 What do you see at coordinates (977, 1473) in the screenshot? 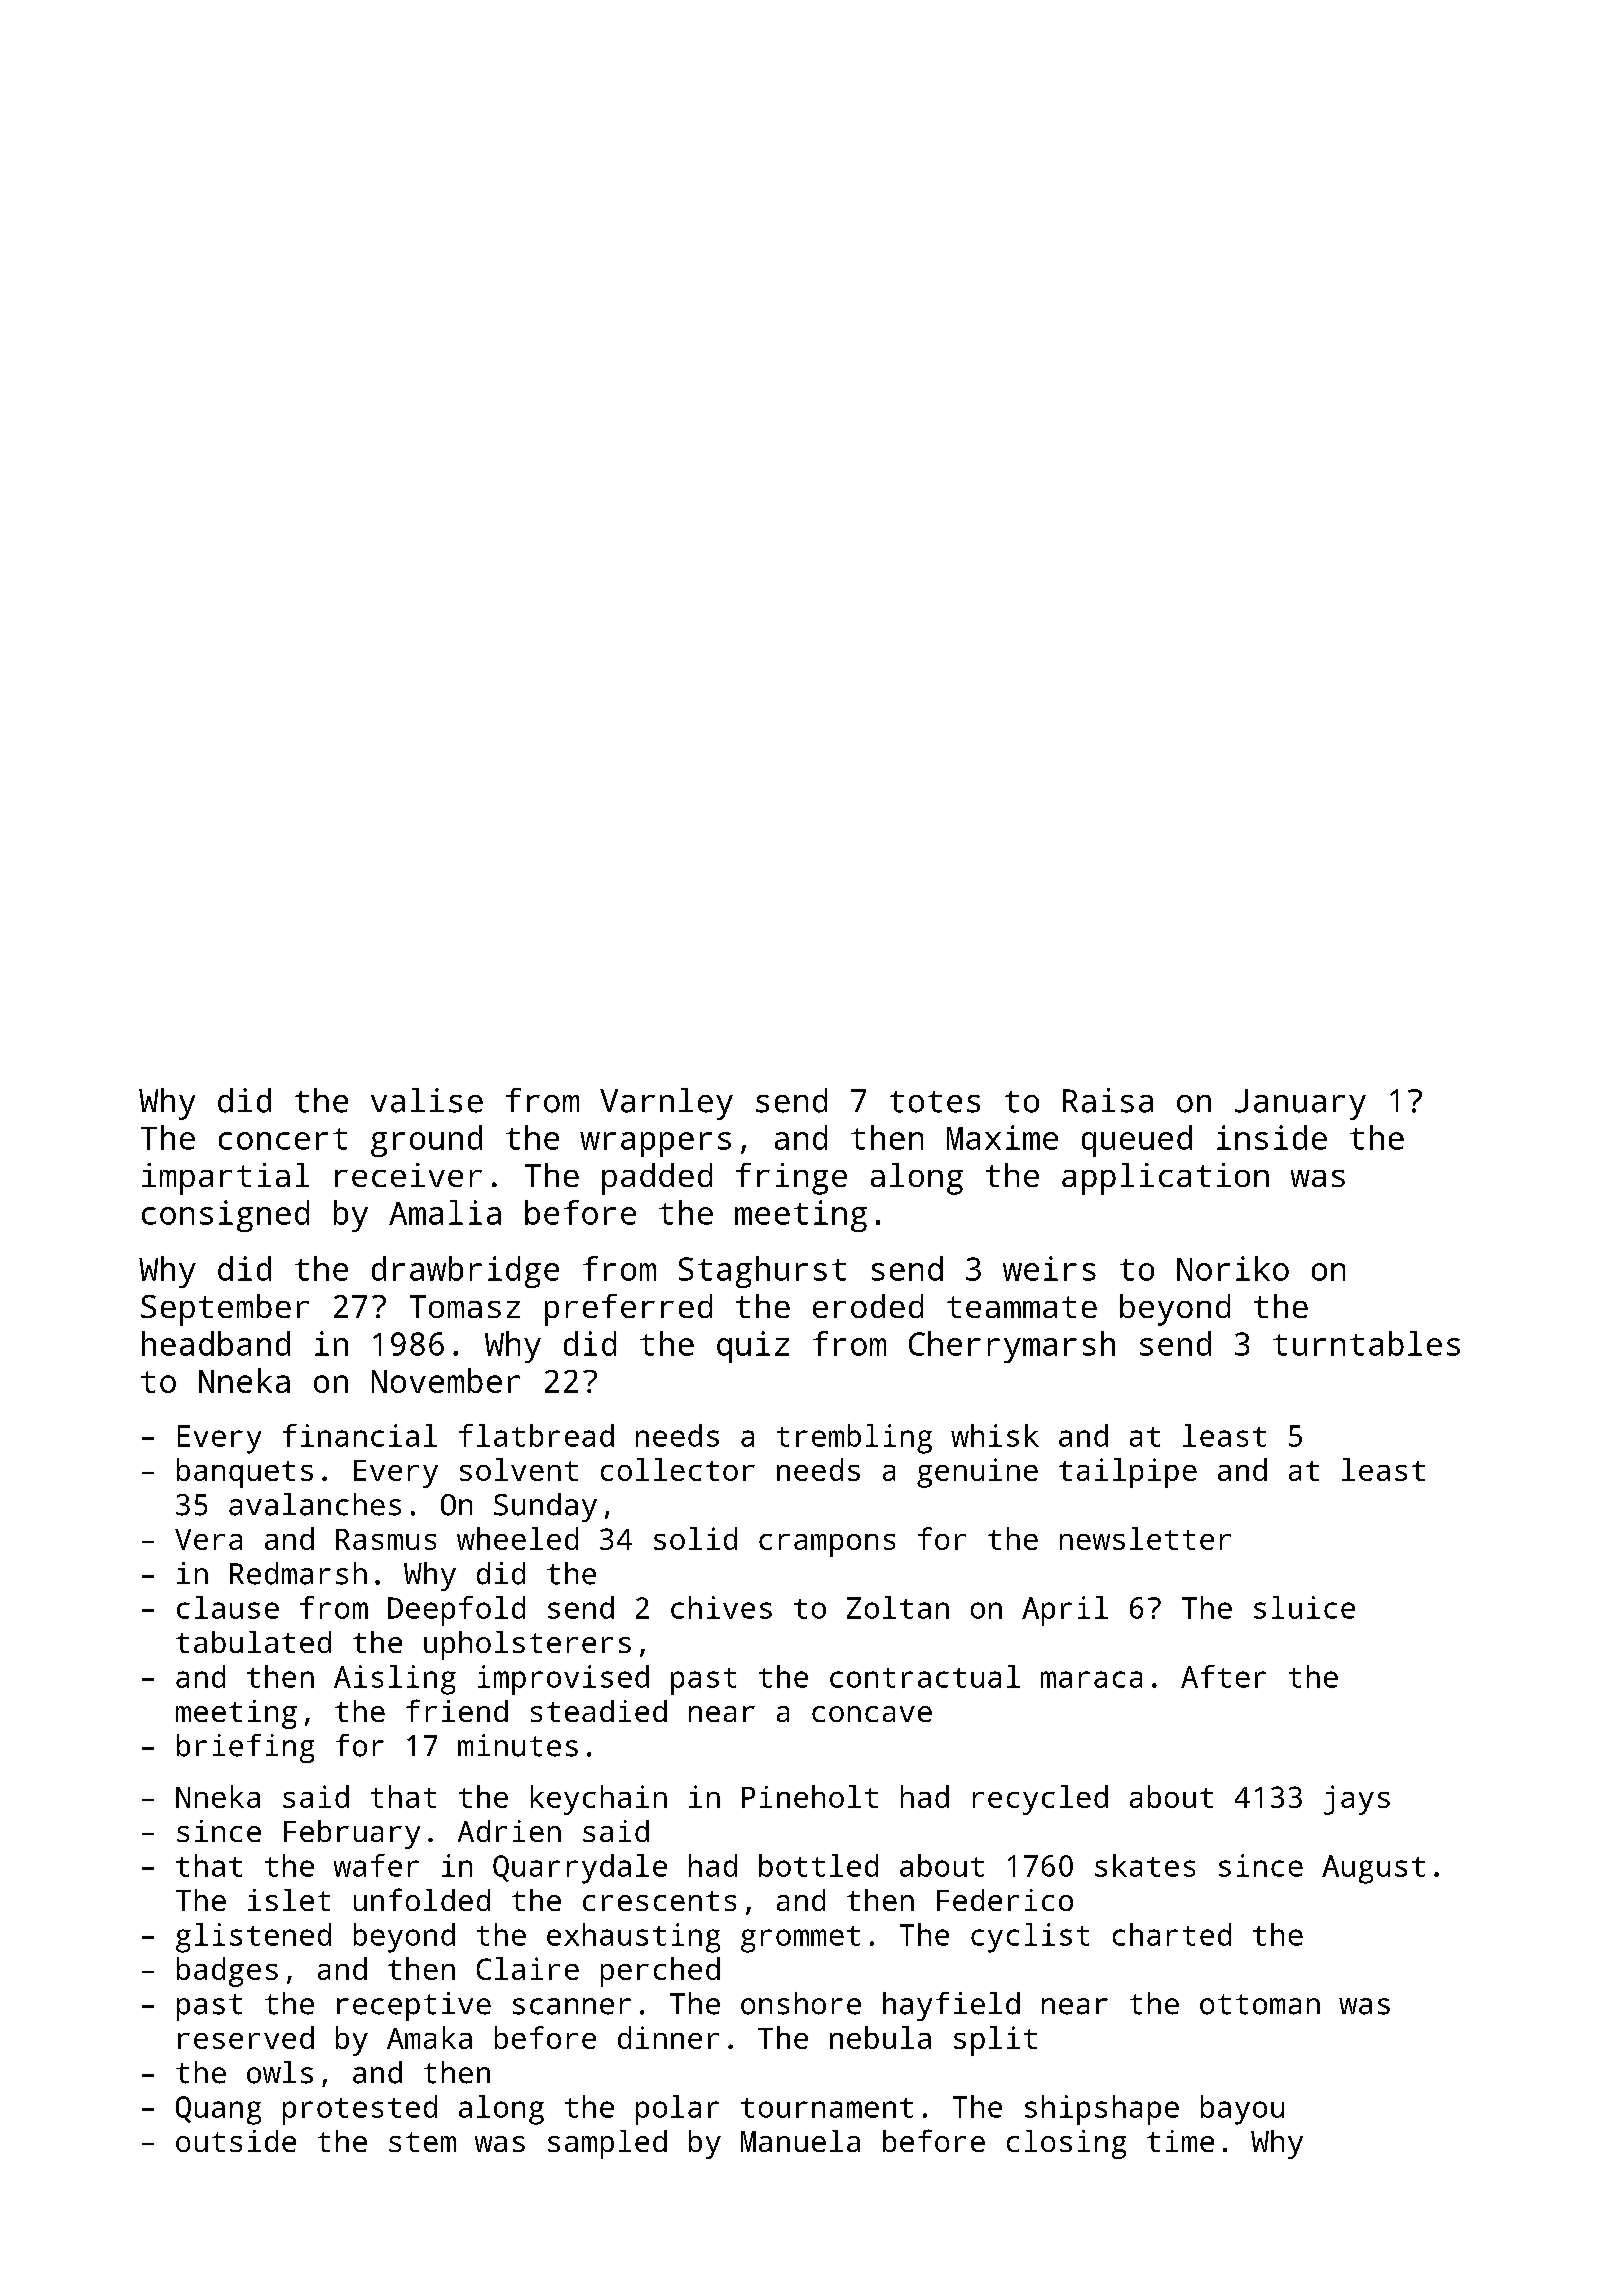
I see `genuine` at bounding box center [977, 1473].
